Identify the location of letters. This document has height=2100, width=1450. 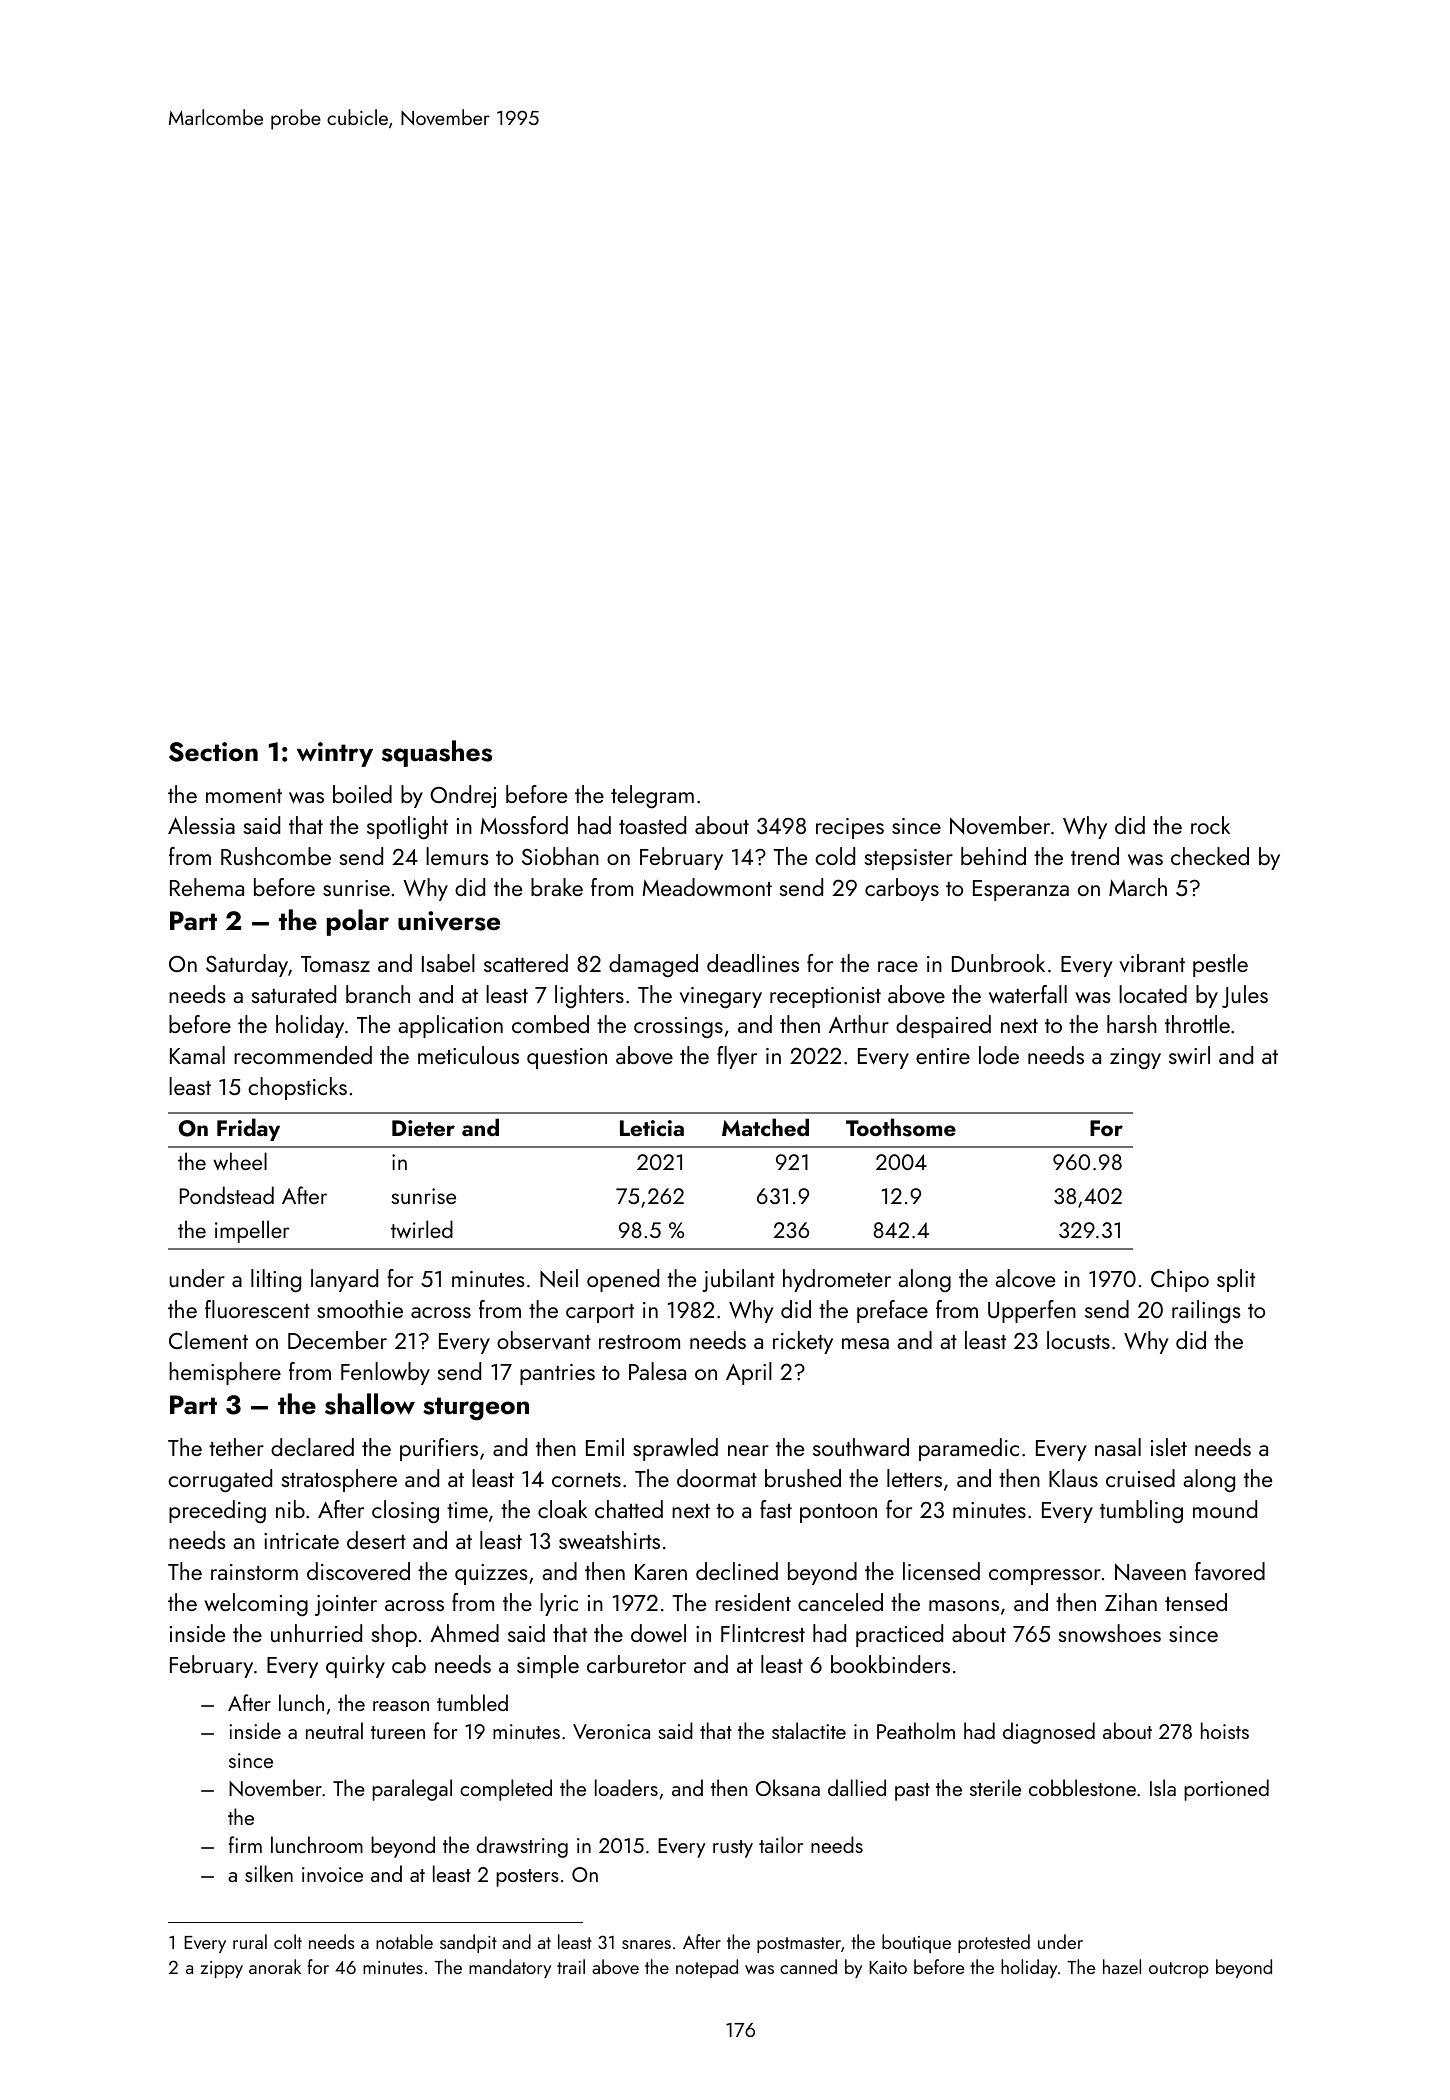
(914, 1478).
